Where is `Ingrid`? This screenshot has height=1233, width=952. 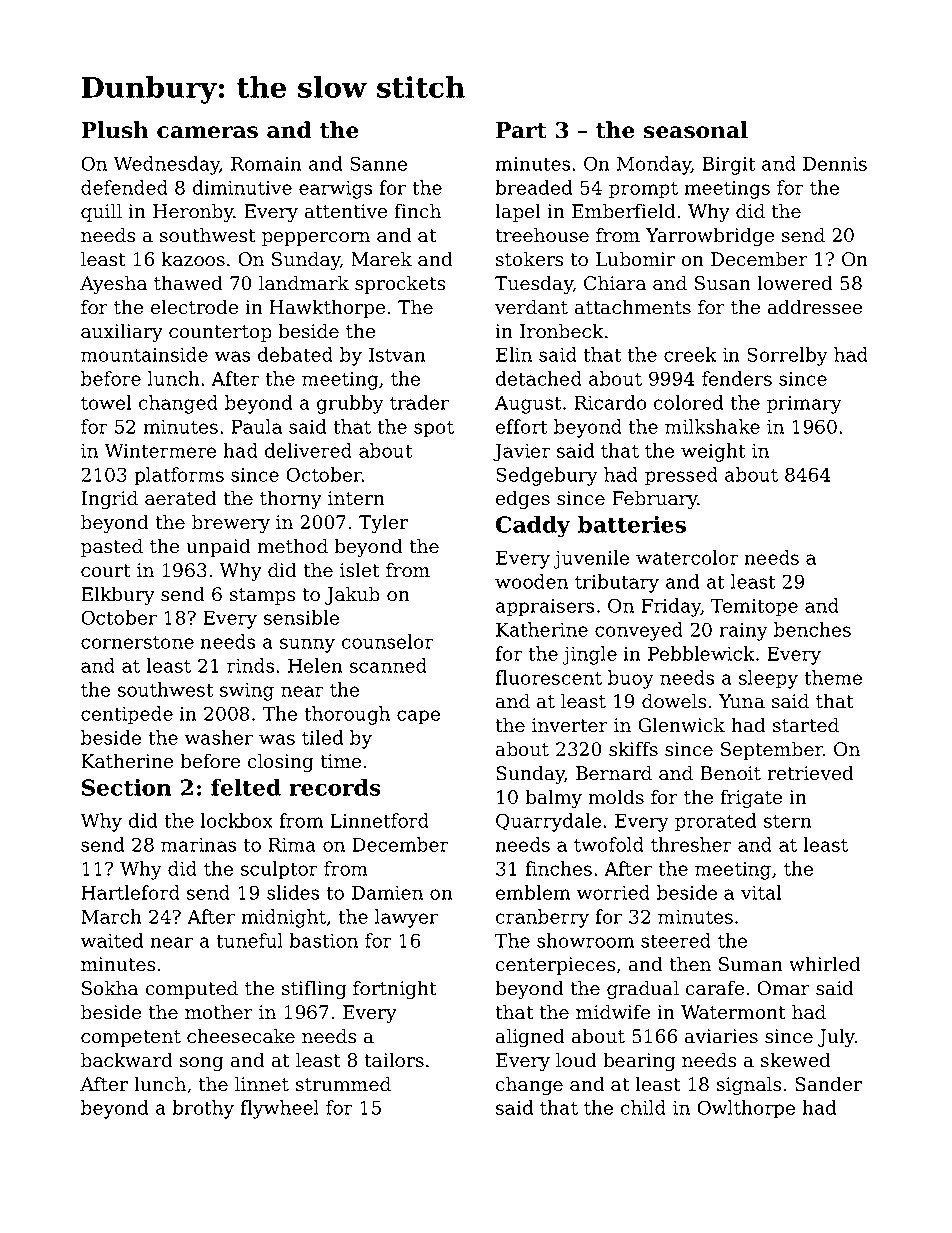
Ingrid is located at coordinates (109, 499).
